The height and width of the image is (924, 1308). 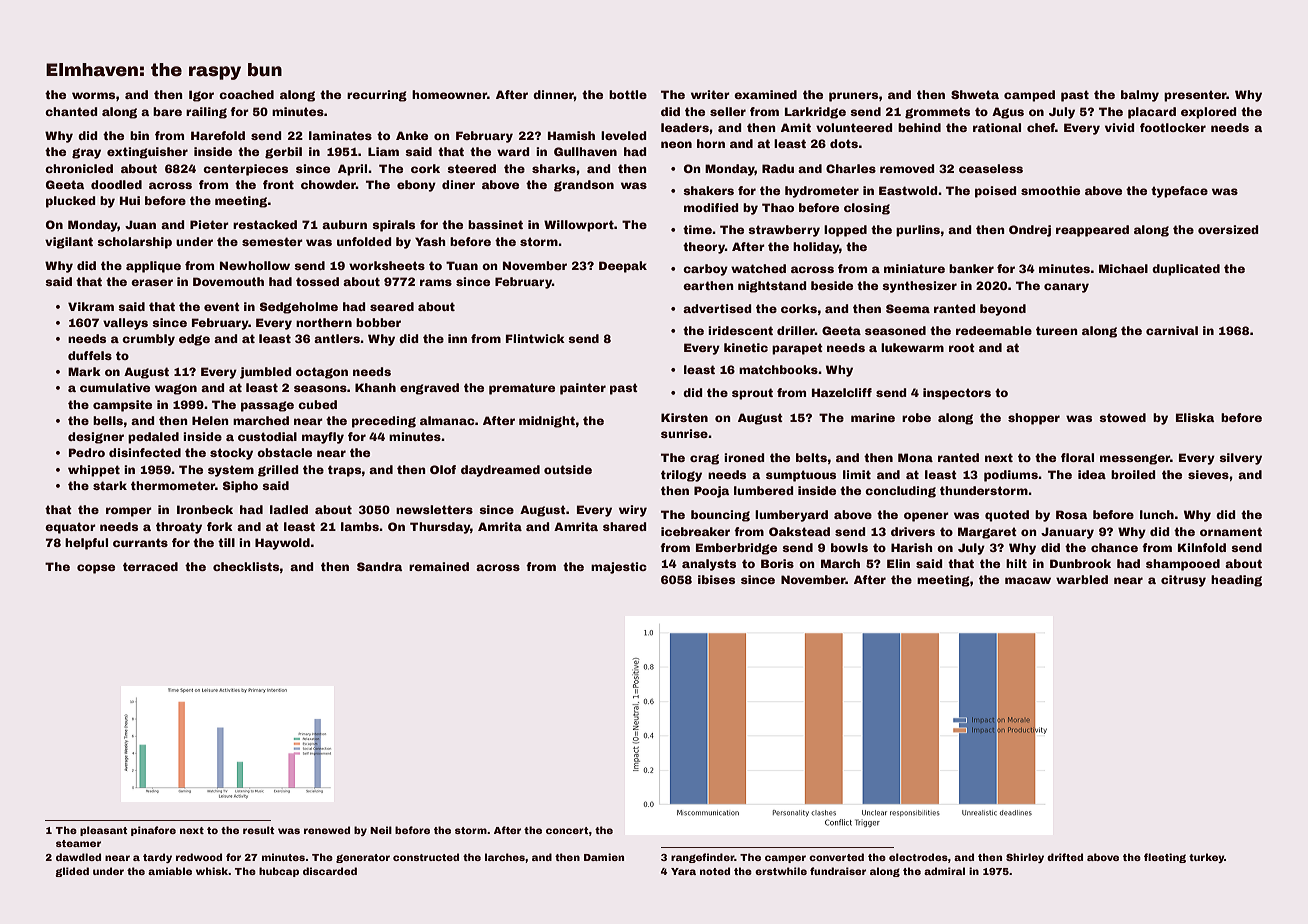 What do you see at coordinates (93, 95) in the image?
I see `worms` at bounding box center [93, 95].
